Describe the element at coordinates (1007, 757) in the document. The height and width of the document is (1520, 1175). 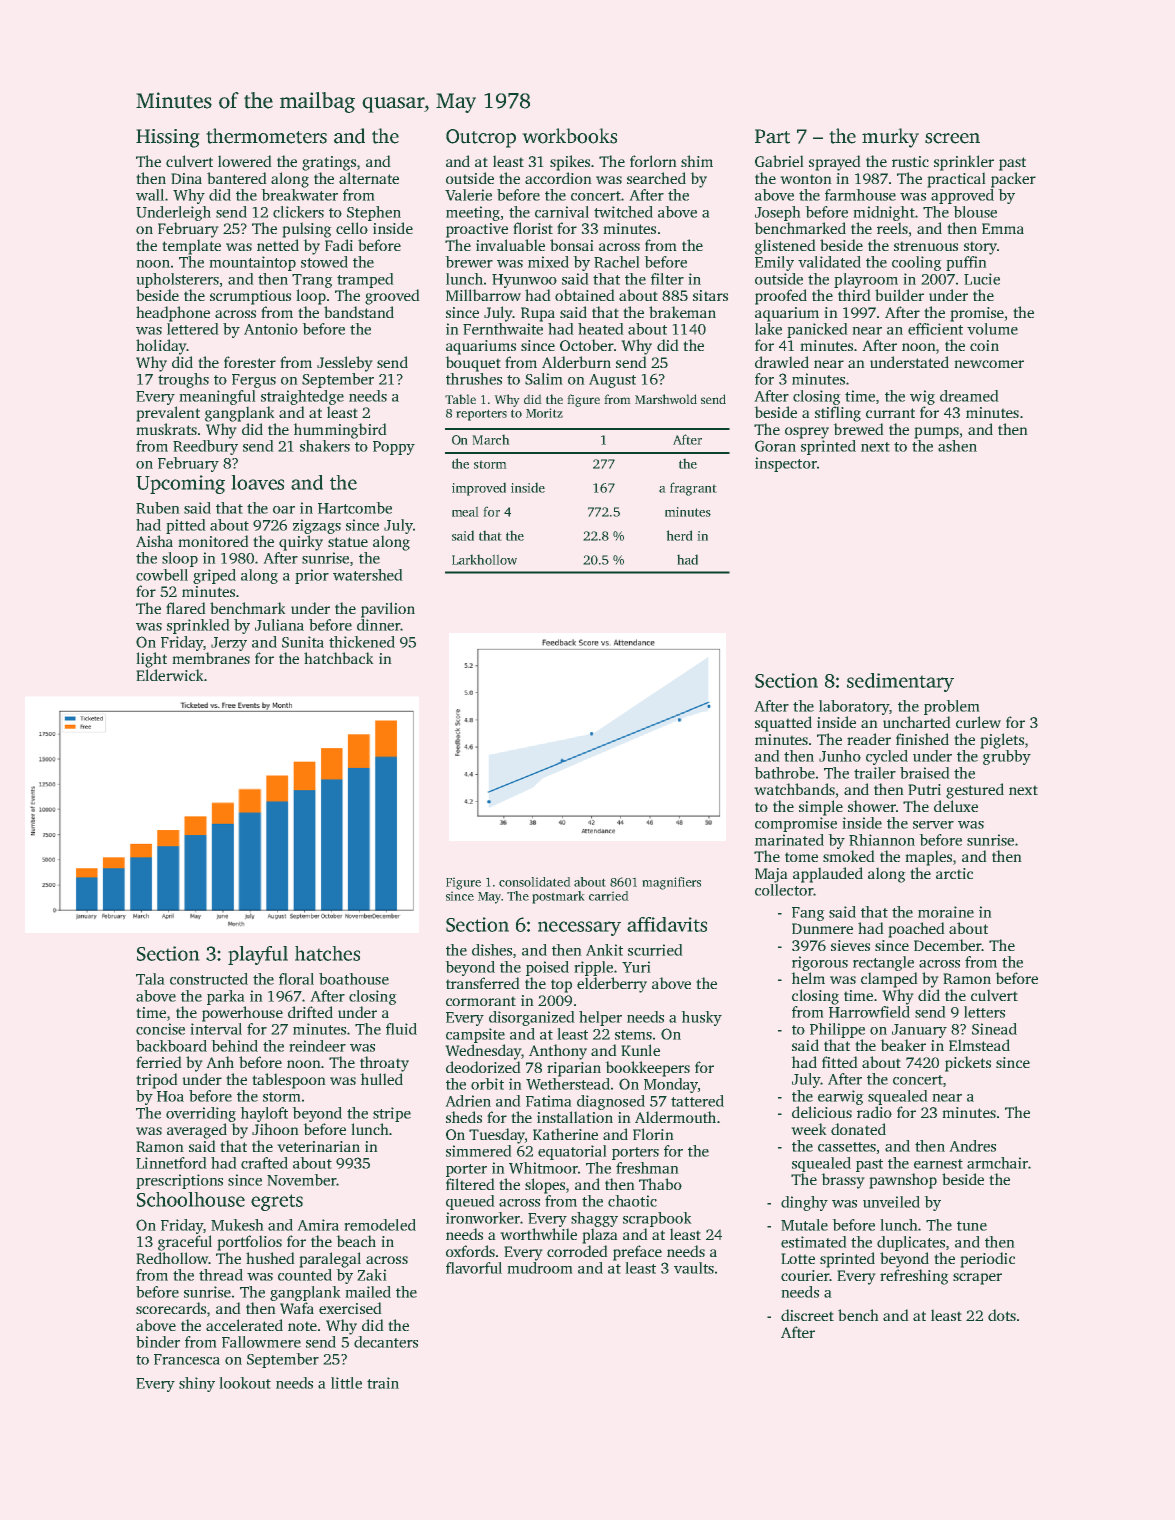
I see `grubby` at that location.
